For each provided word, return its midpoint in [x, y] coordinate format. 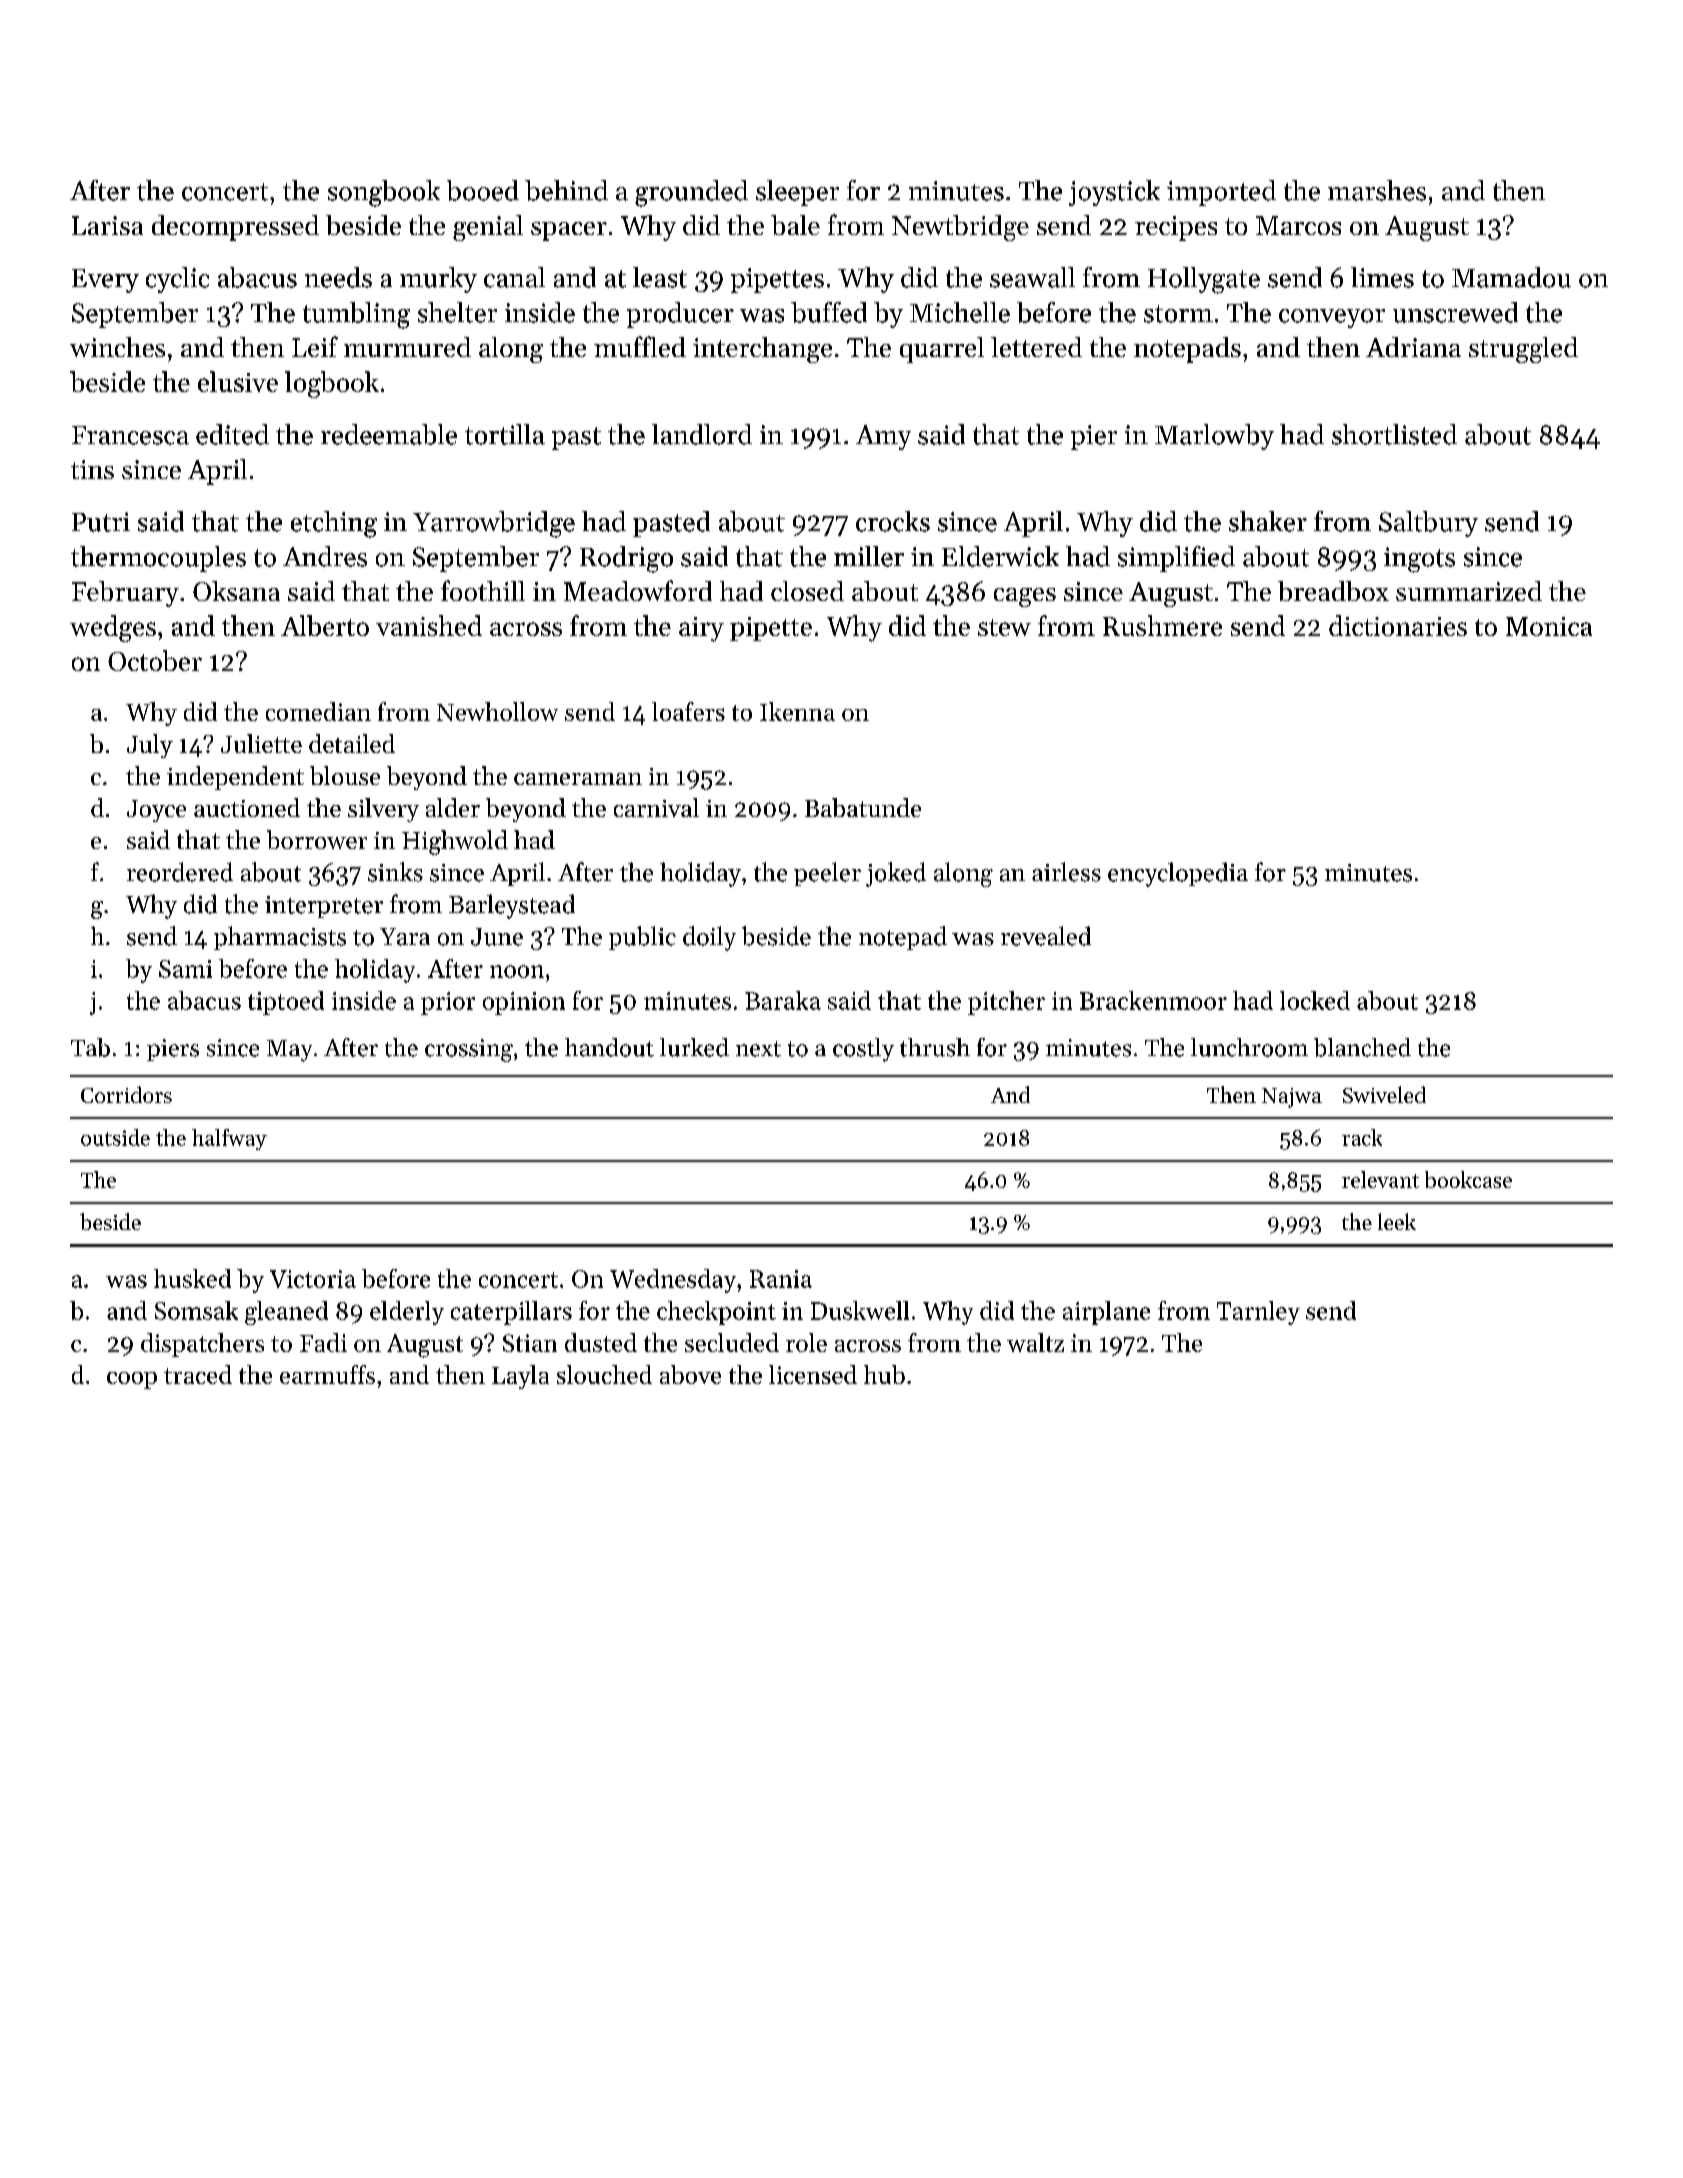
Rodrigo [626, 559]
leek [1397, 1221]
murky [438, 280]
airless [1066, 872]
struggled [1523, 350]
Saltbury [1428, 524]
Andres [325, 556]
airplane [1106, 1313]
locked [1315, 1000]
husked [192, 1278]
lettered [1036, 347]
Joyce [156, 811]
